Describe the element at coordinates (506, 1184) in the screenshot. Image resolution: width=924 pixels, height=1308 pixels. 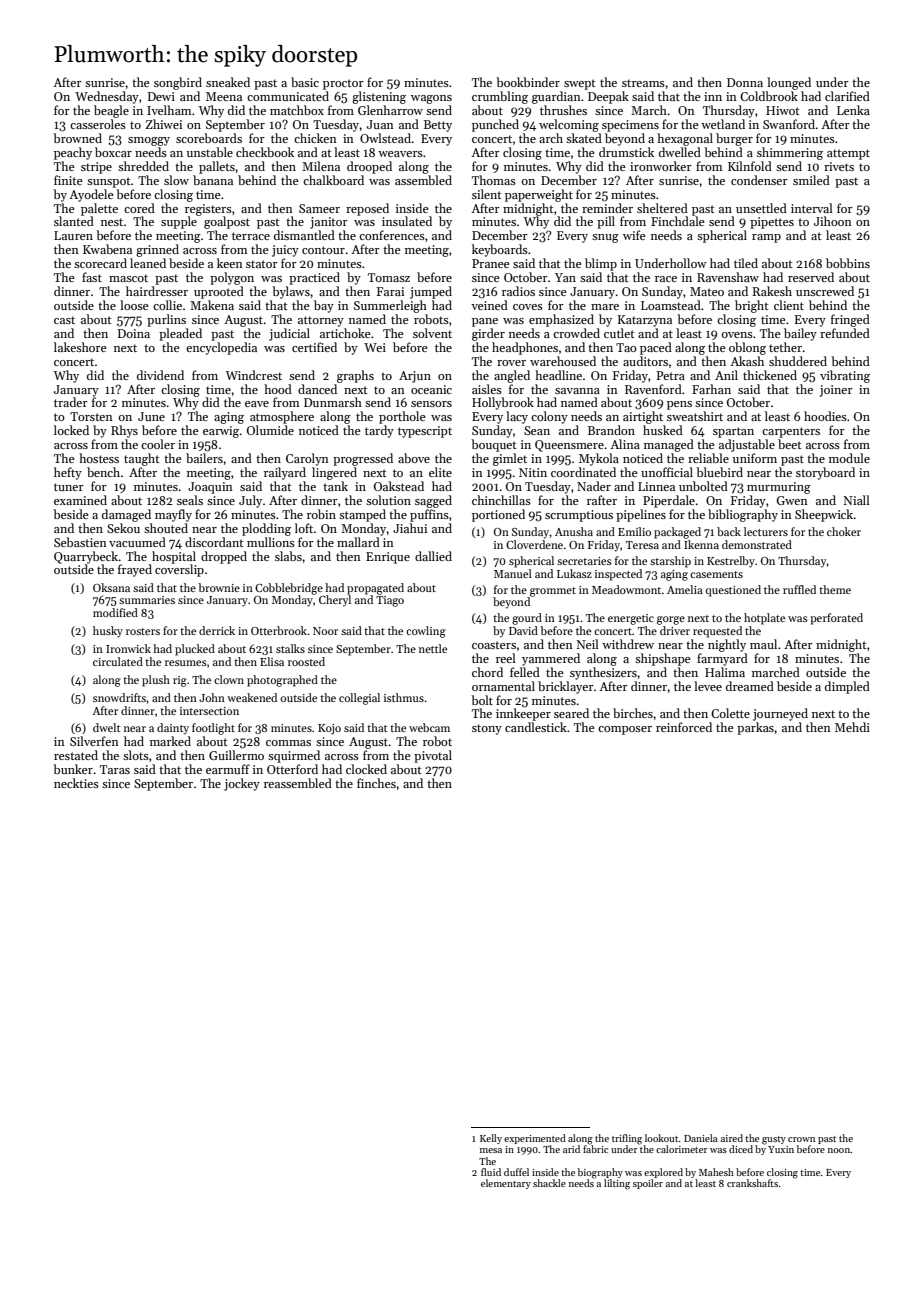
I see `elementary` at that location.
